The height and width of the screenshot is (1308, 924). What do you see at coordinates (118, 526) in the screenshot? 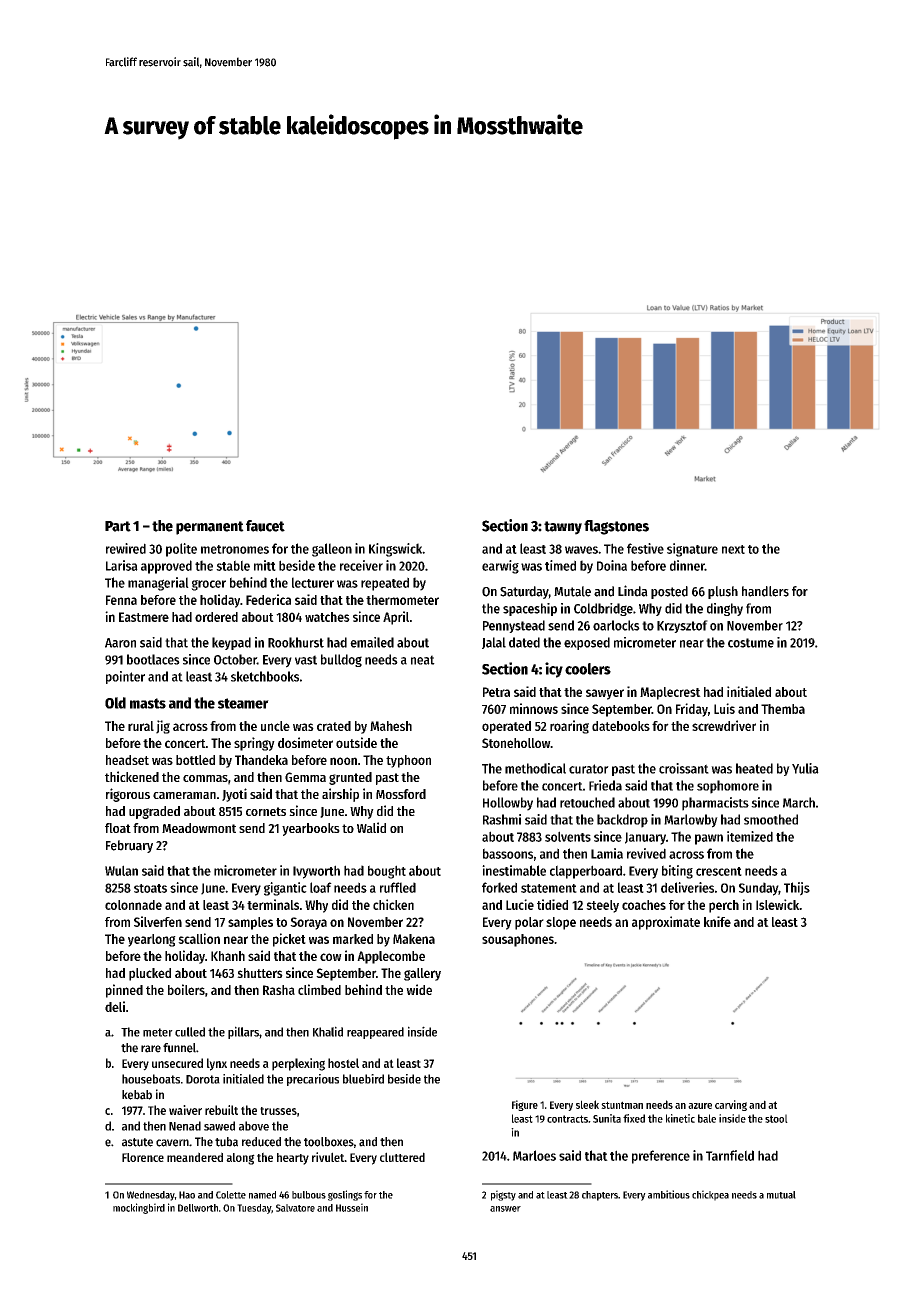
I see `Part` at bounding box center [118, 526].
